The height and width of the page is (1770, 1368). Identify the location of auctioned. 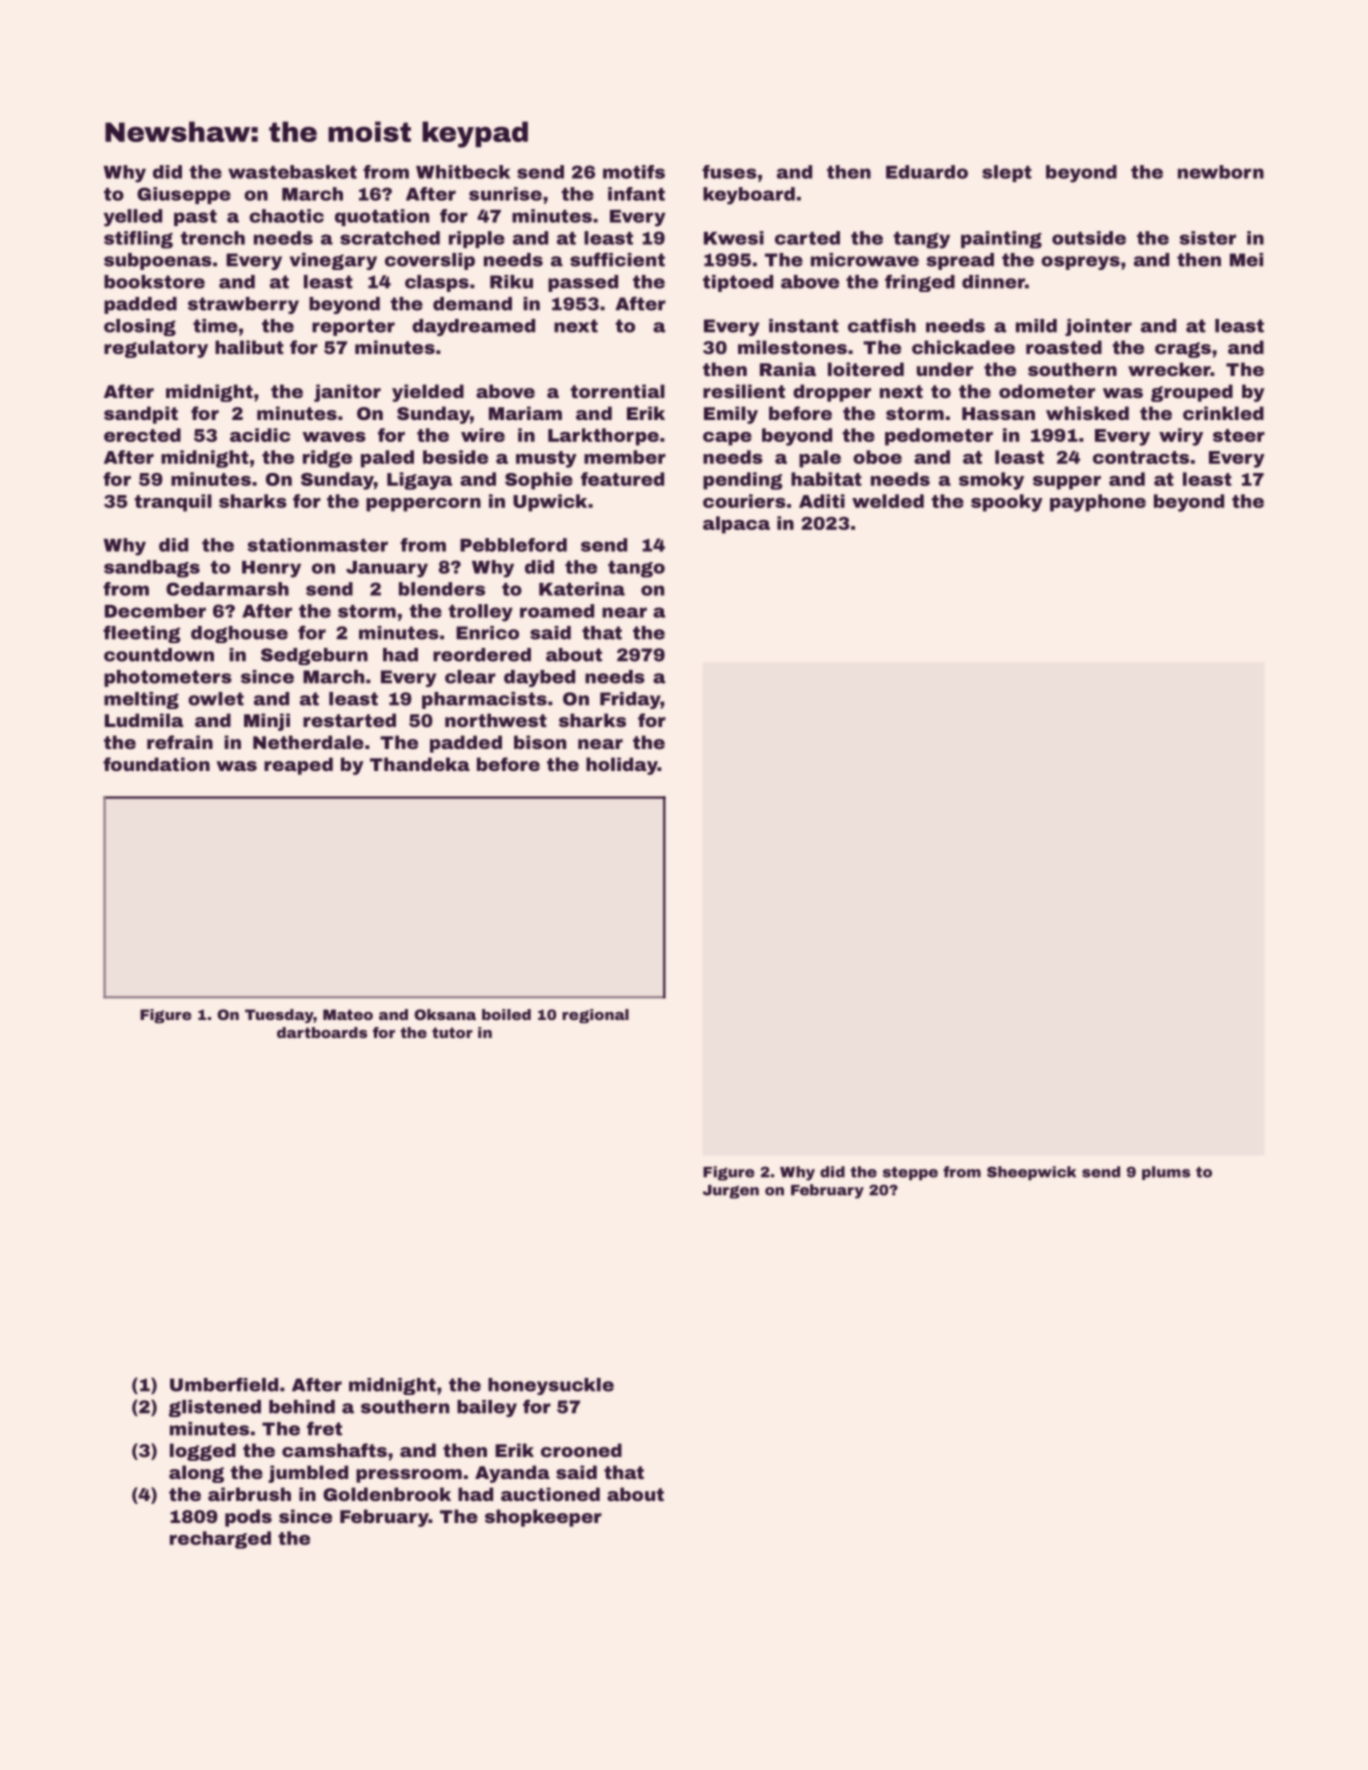
(550, 1494).
